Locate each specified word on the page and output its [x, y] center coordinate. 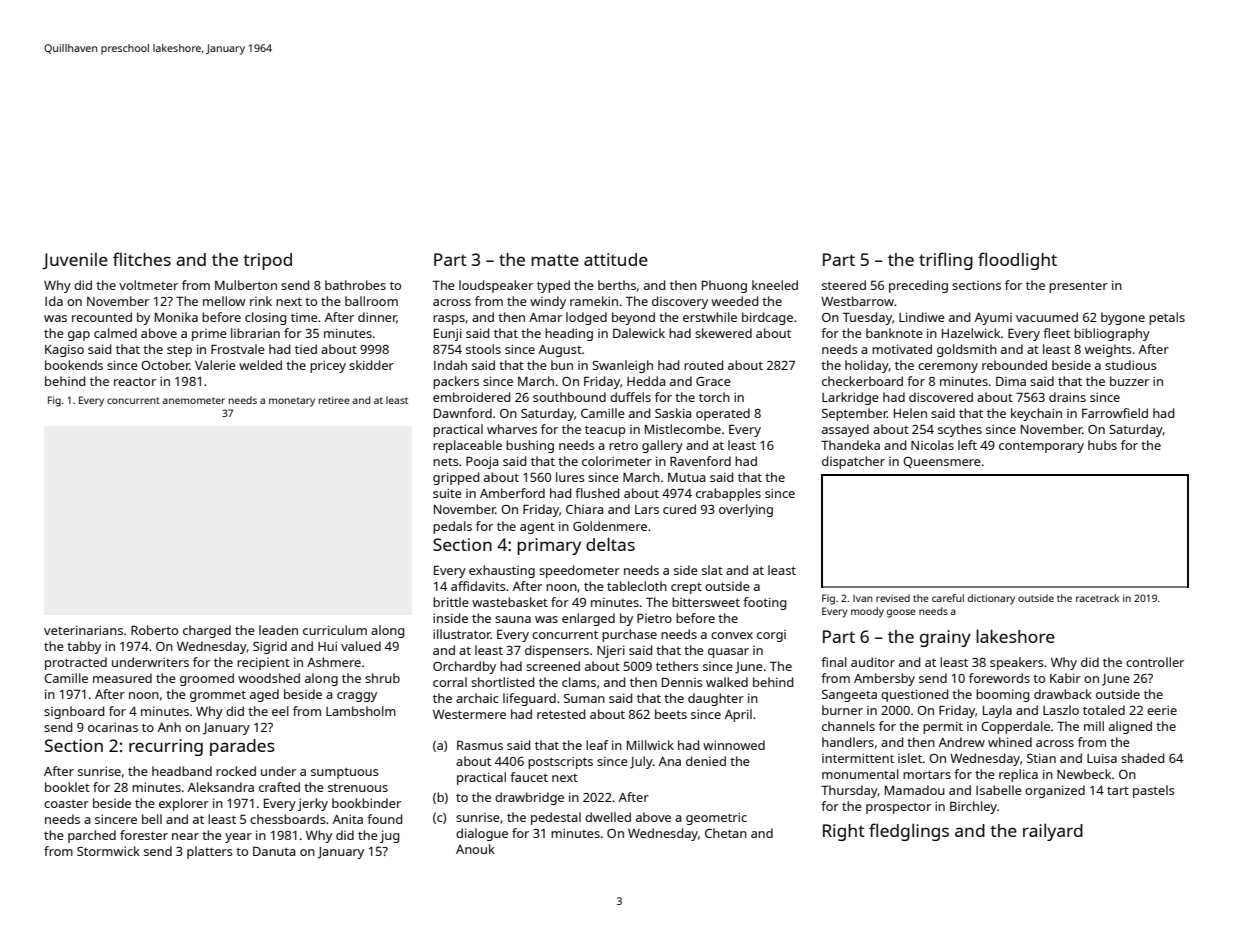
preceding [918, 286]
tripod [267, 261]
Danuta [274, 851]
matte [555, 260]
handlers [848, 742]
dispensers [557, 651]
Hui [327, 646]
